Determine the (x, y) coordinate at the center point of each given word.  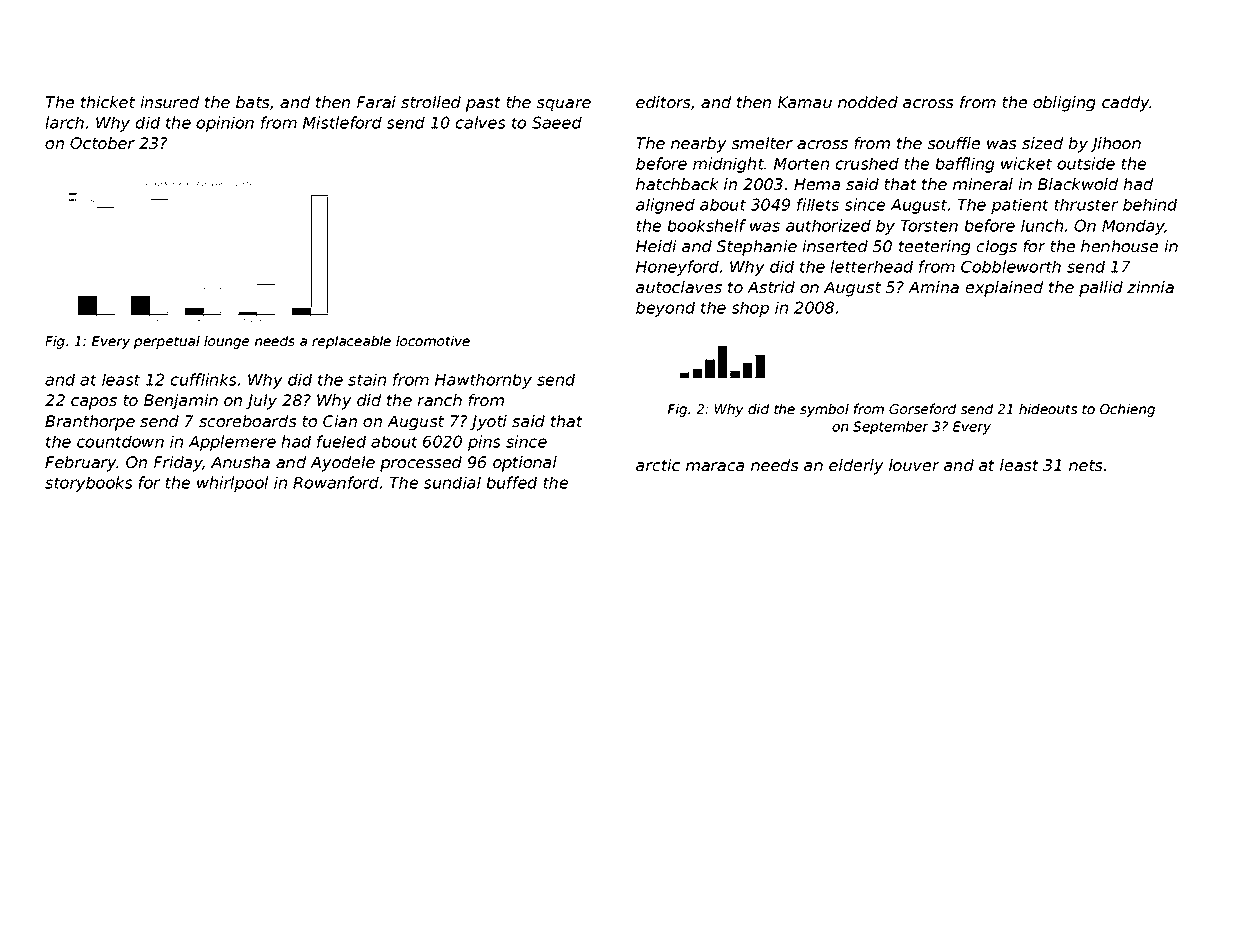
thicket (108, 102)
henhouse (1119, 246)
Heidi (656, 246)
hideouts (1048, 408)
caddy (1126, 104)
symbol (824, 410)
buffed (511, 482)
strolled (431, 102)
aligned (665, 206)
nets (1086, 465)
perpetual (167, 342)
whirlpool (232, 484)
